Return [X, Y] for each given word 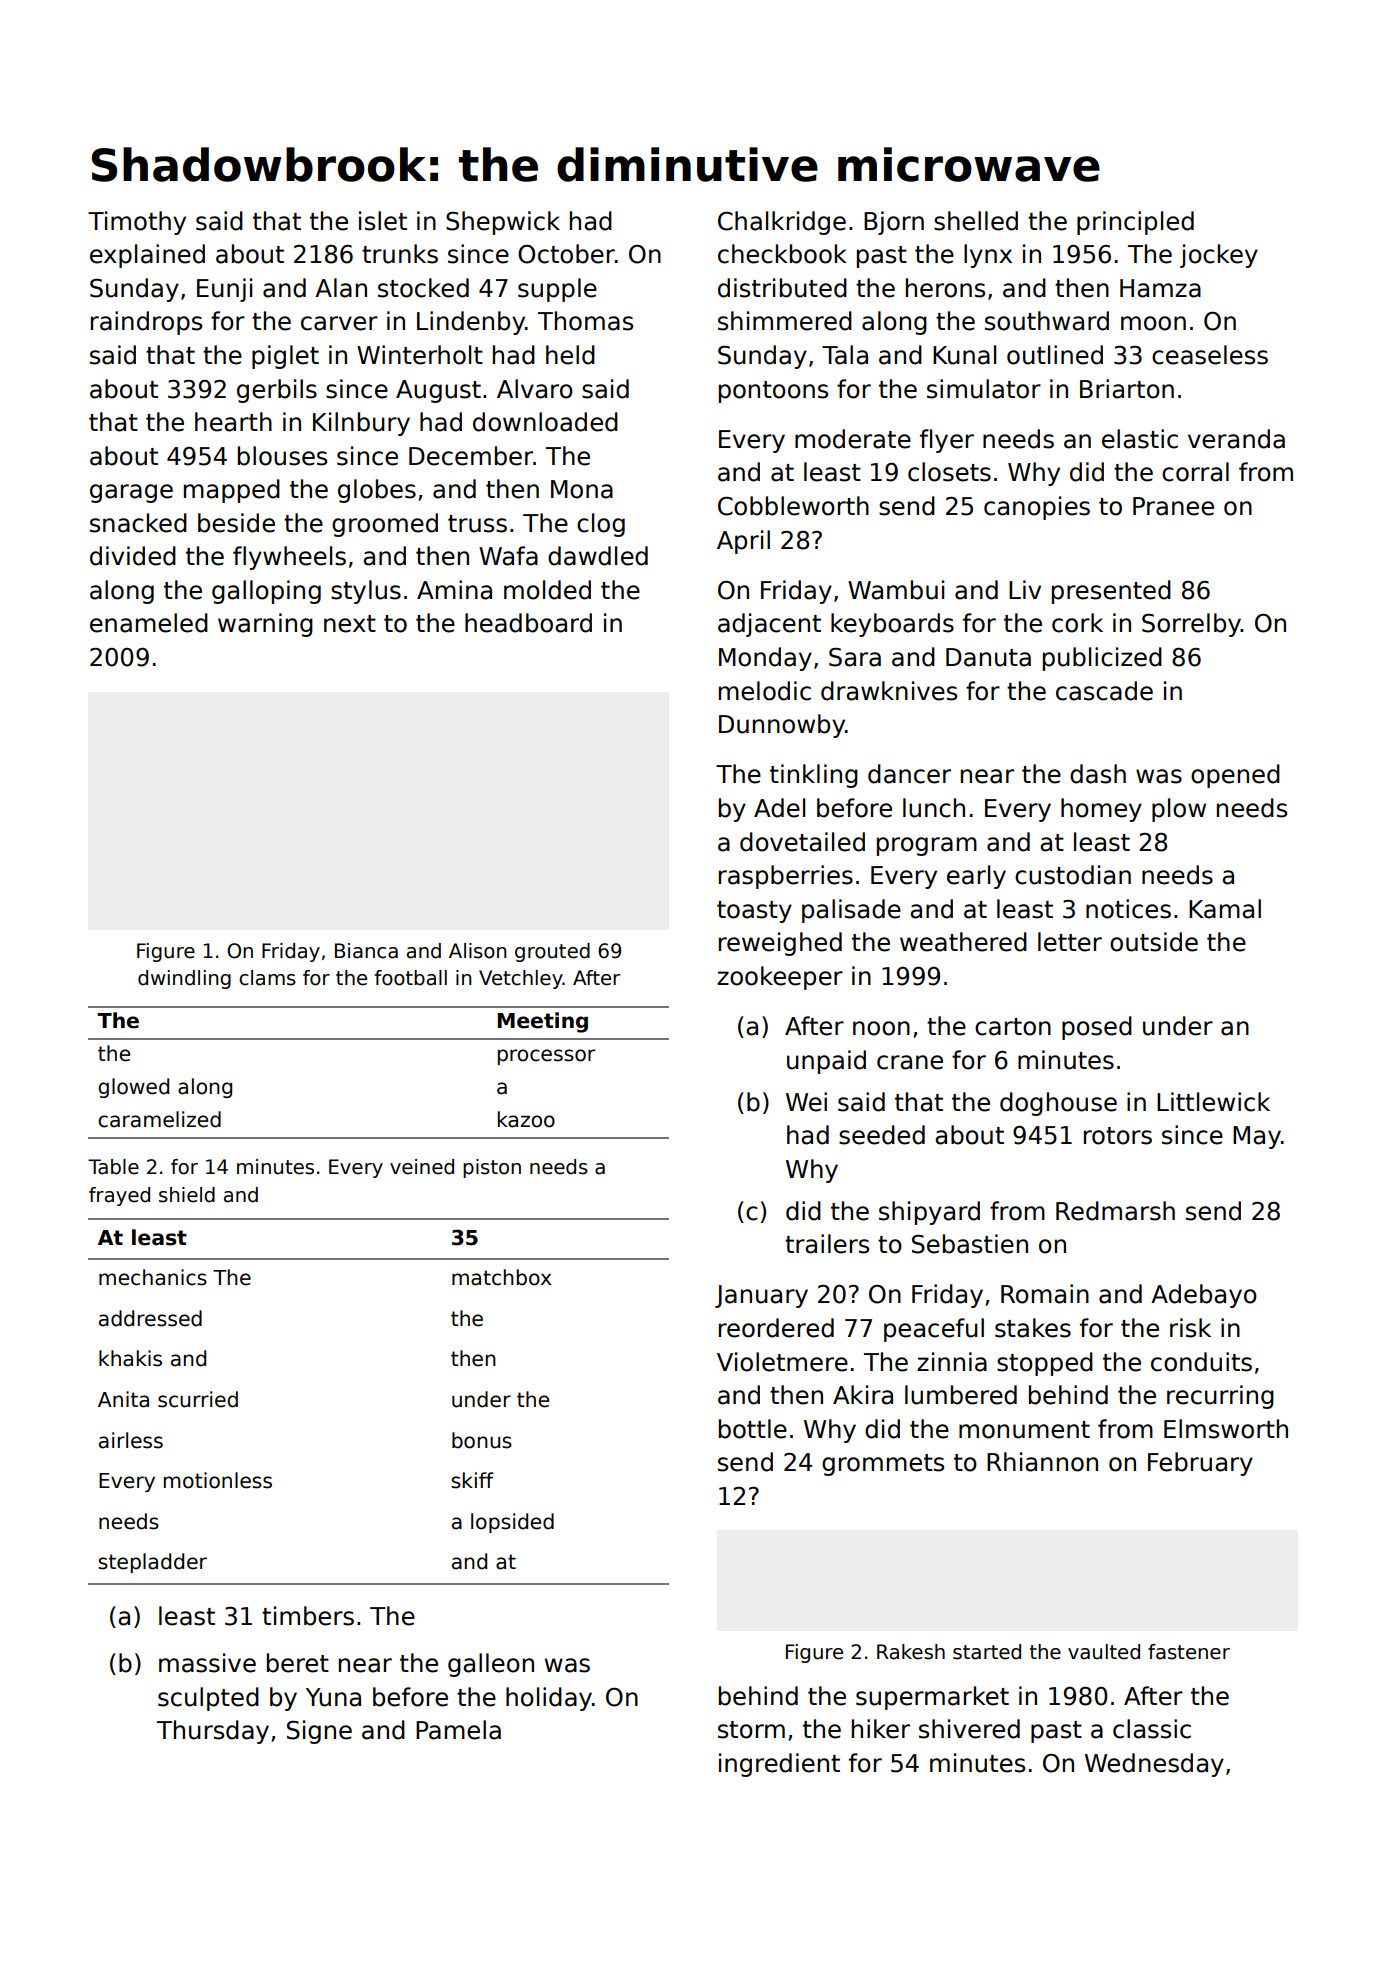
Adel [779, 808]
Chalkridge [782, 223]
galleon [491, 1665]
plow [1179, 810]
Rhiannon [1042, 1462]
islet [383, 221]
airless [131, 1440]
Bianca [366, 951]
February [1200, 1464]
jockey [1219, 256]
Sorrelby [1191, 625]
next [350, 624]
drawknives [889, 691]
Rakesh [911, 1652]
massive [207, 1663]
